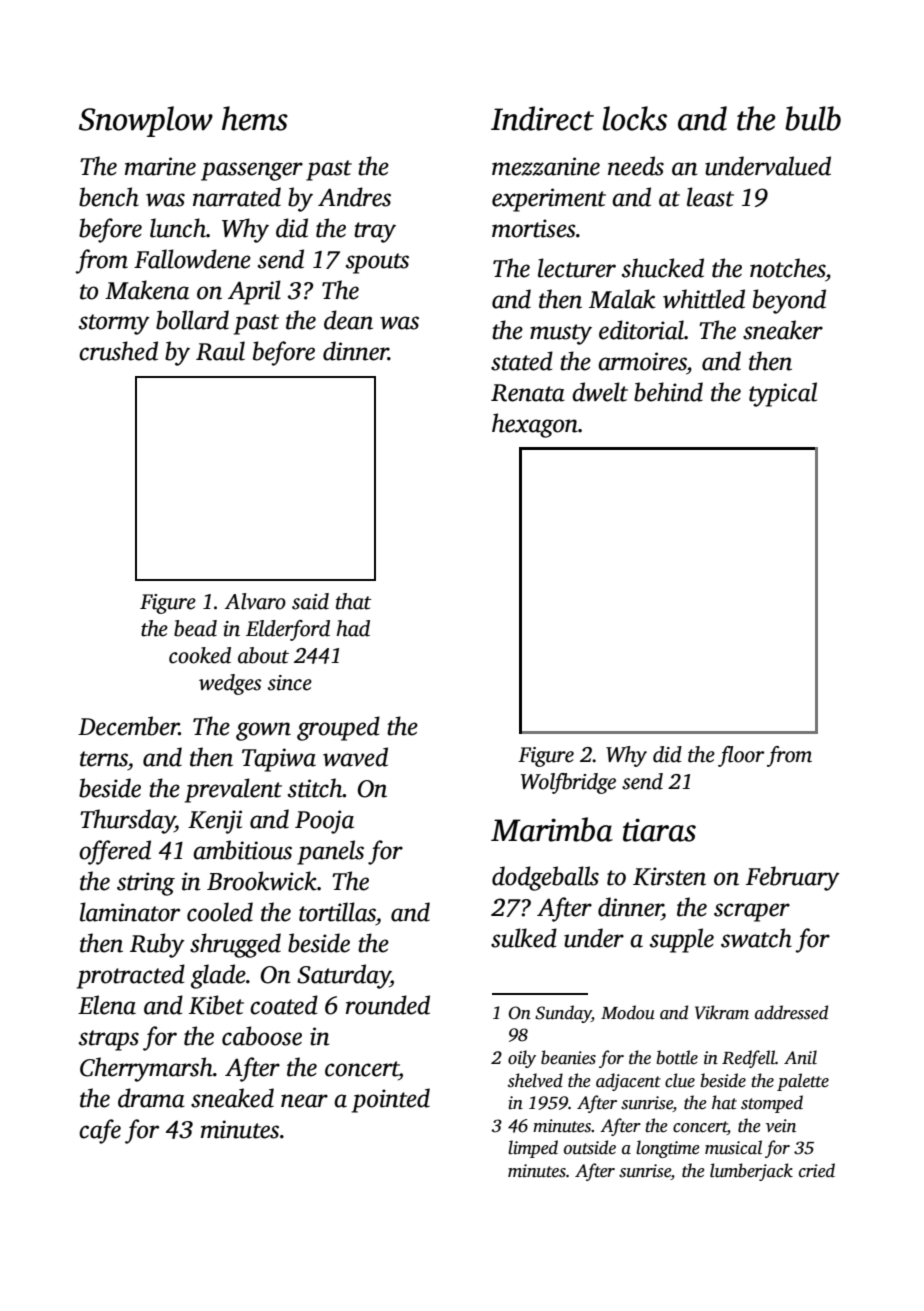  What do you see at coordinates (304, 1101) in the image?
I see `near` at bounding box center [304, 1101].
